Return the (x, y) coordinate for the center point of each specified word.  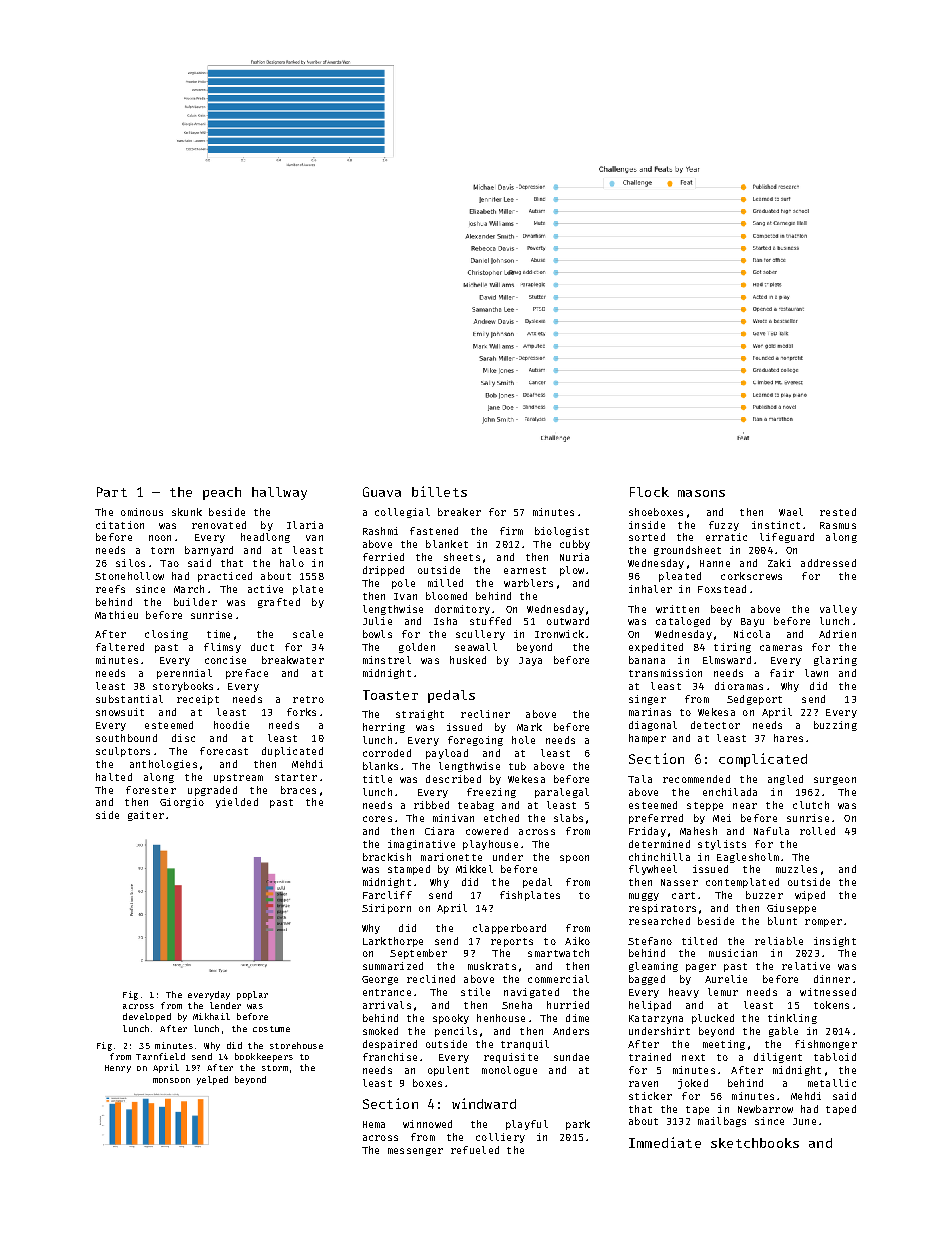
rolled (817, 831)
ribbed (431, 805)
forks (301, 712)
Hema (374, 1124)
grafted (279, 603)
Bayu (752, 622)
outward (568, 621)
